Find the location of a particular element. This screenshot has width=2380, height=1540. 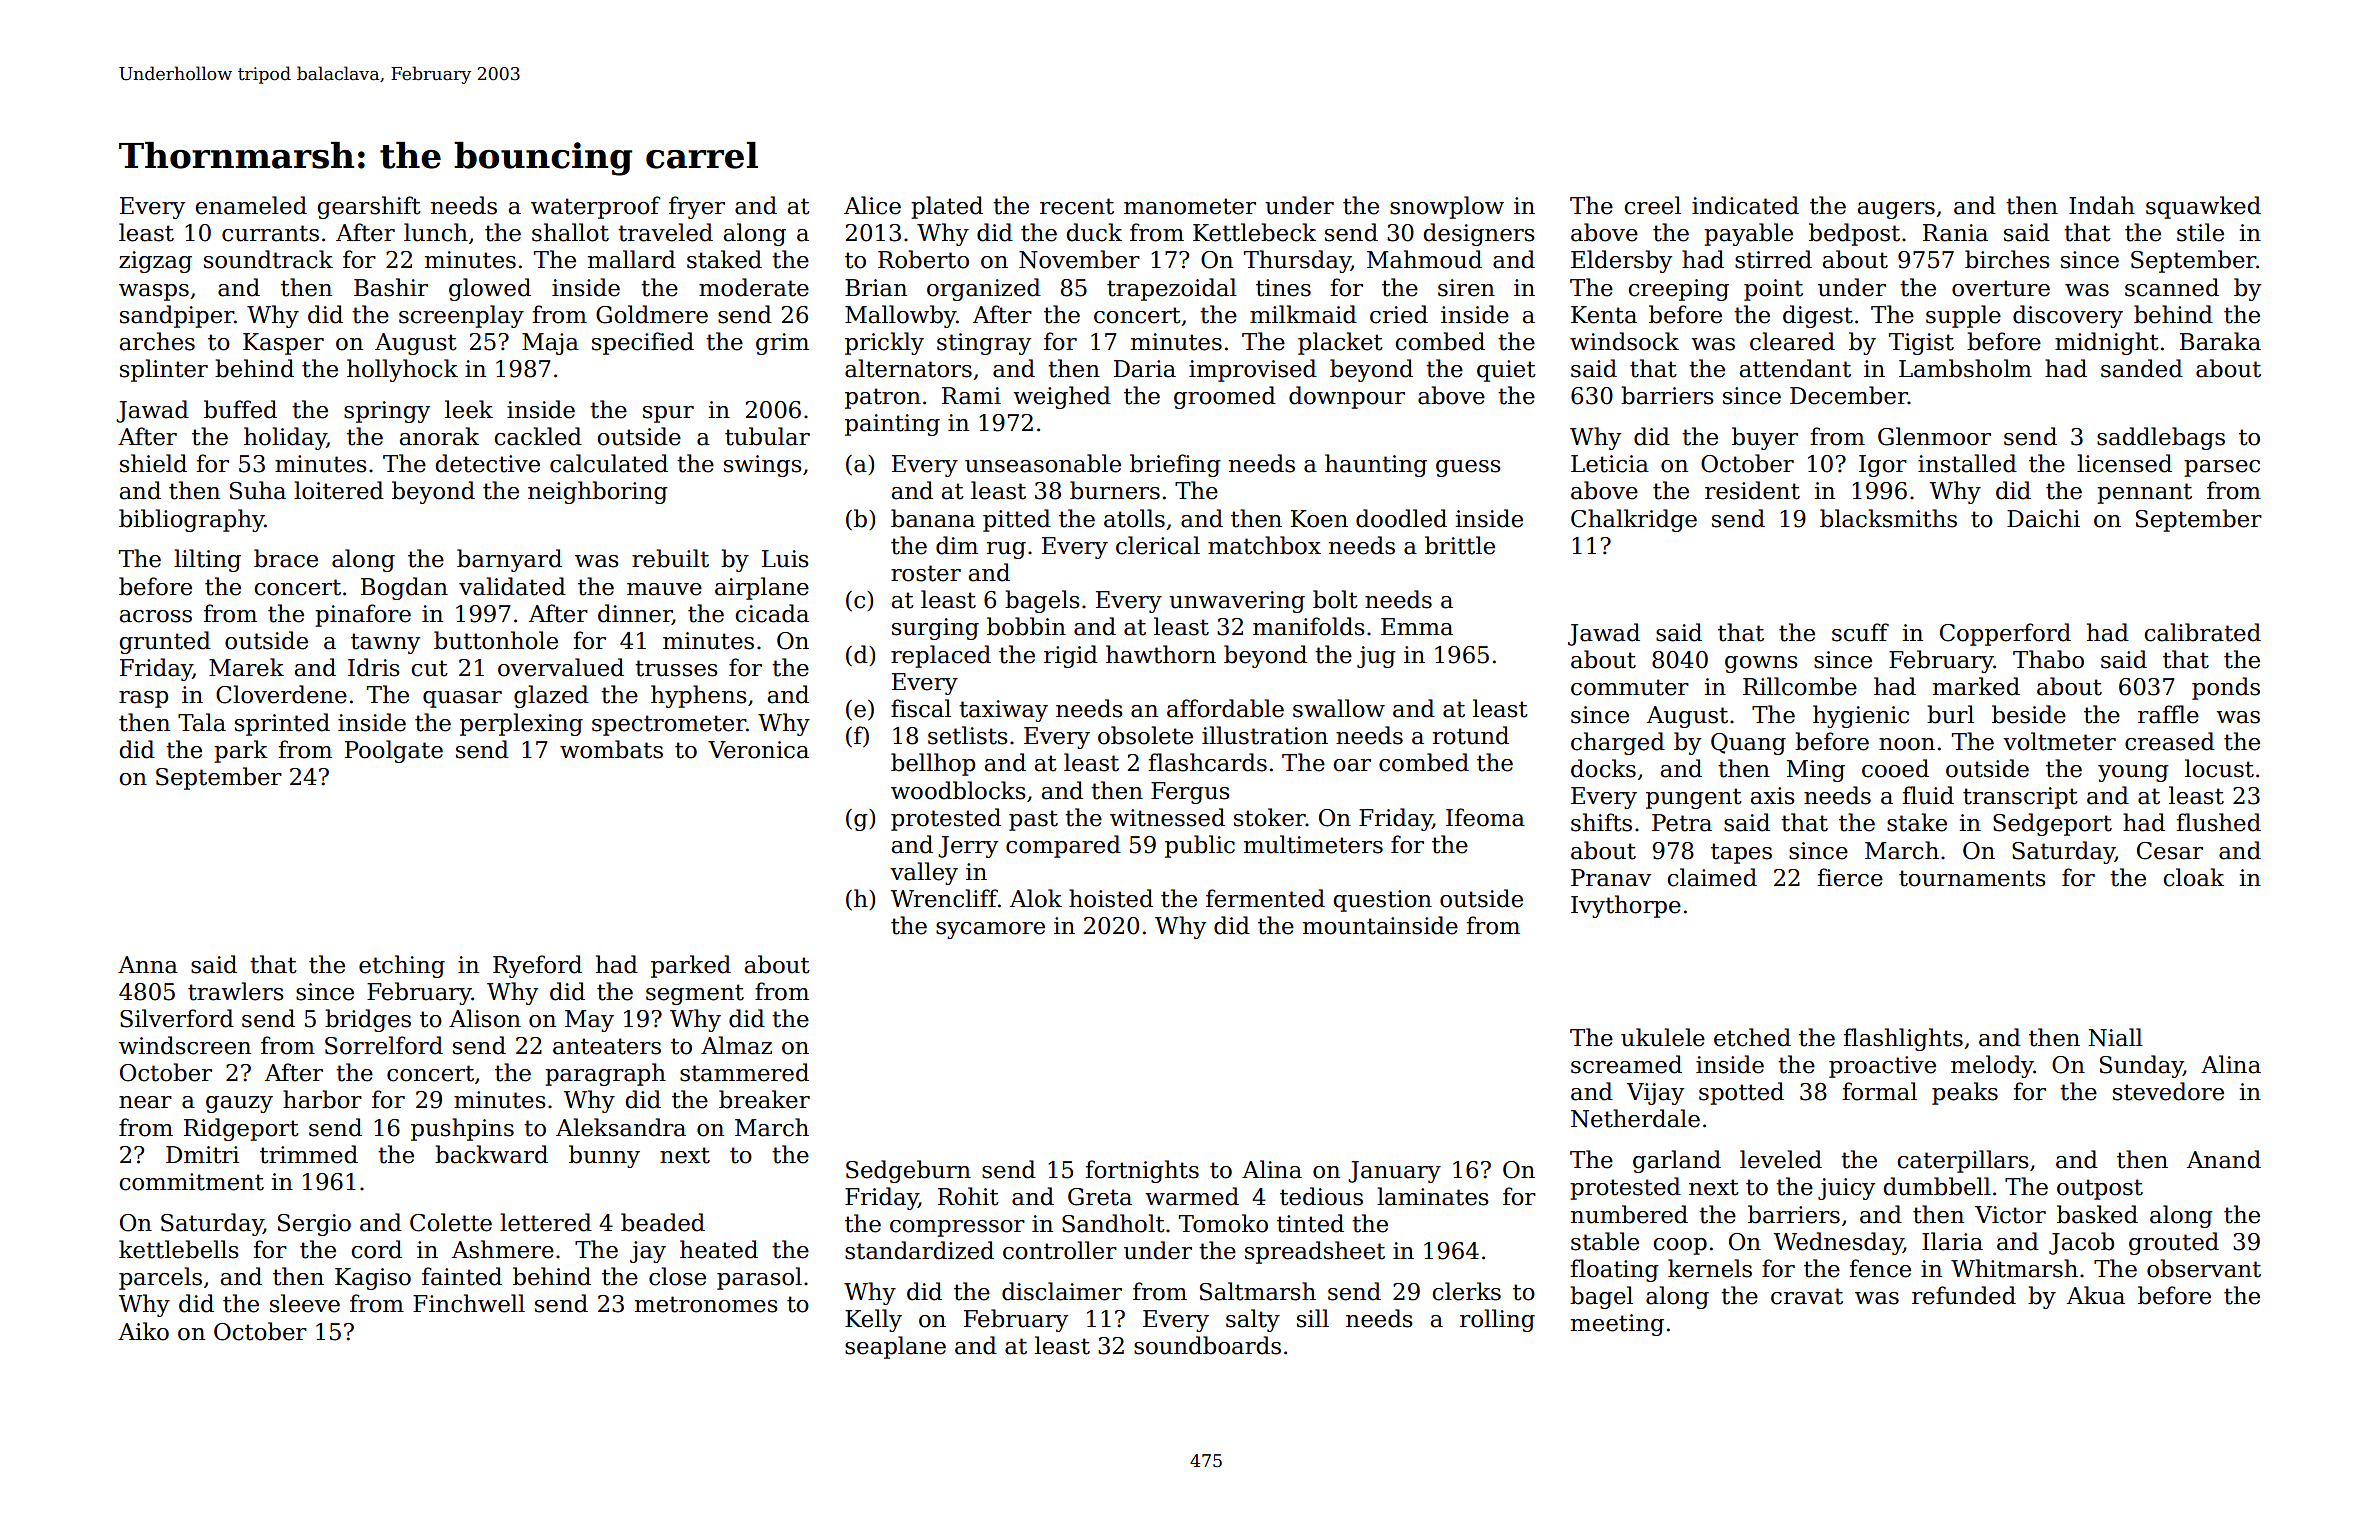

Silverford is located at coordinates (177, 1018).
